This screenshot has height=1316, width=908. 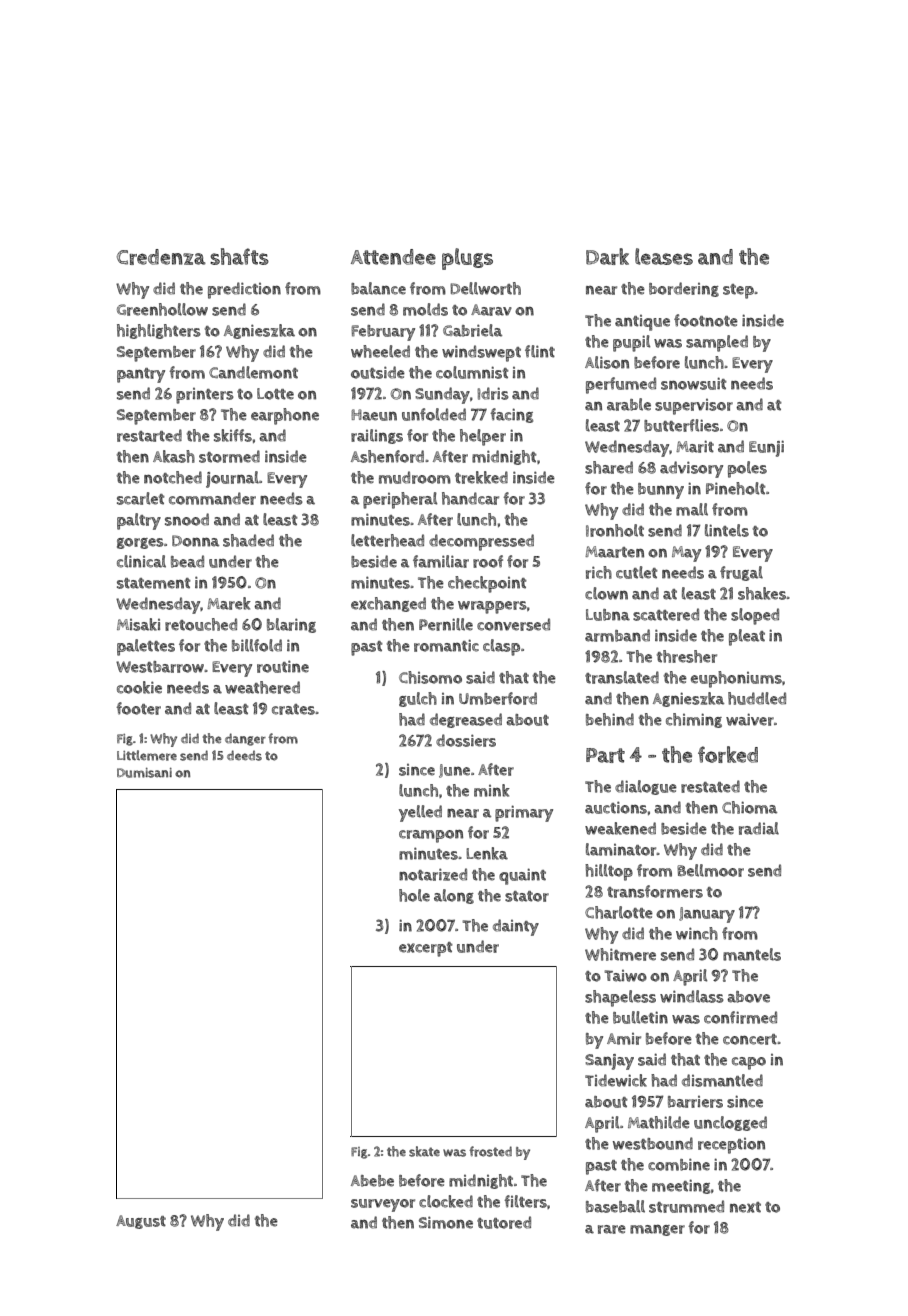 I want to click on leases, so click(x=664, y=256).
